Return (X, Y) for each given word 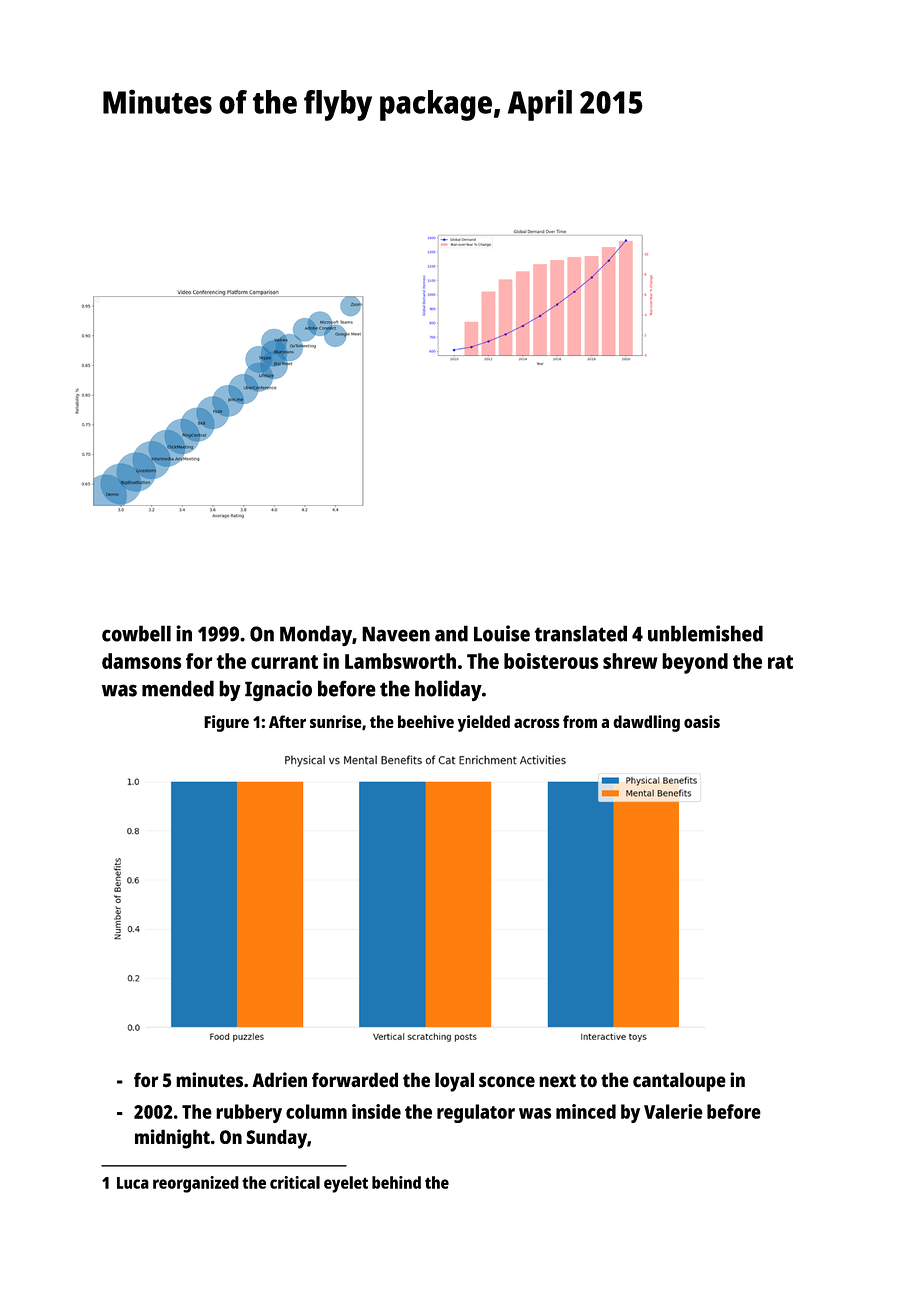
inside (376, 1111)
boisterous (551, 661)
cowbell (136, 633)
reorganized (196, 1184)
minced (586, 1111)
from (580, 721)
